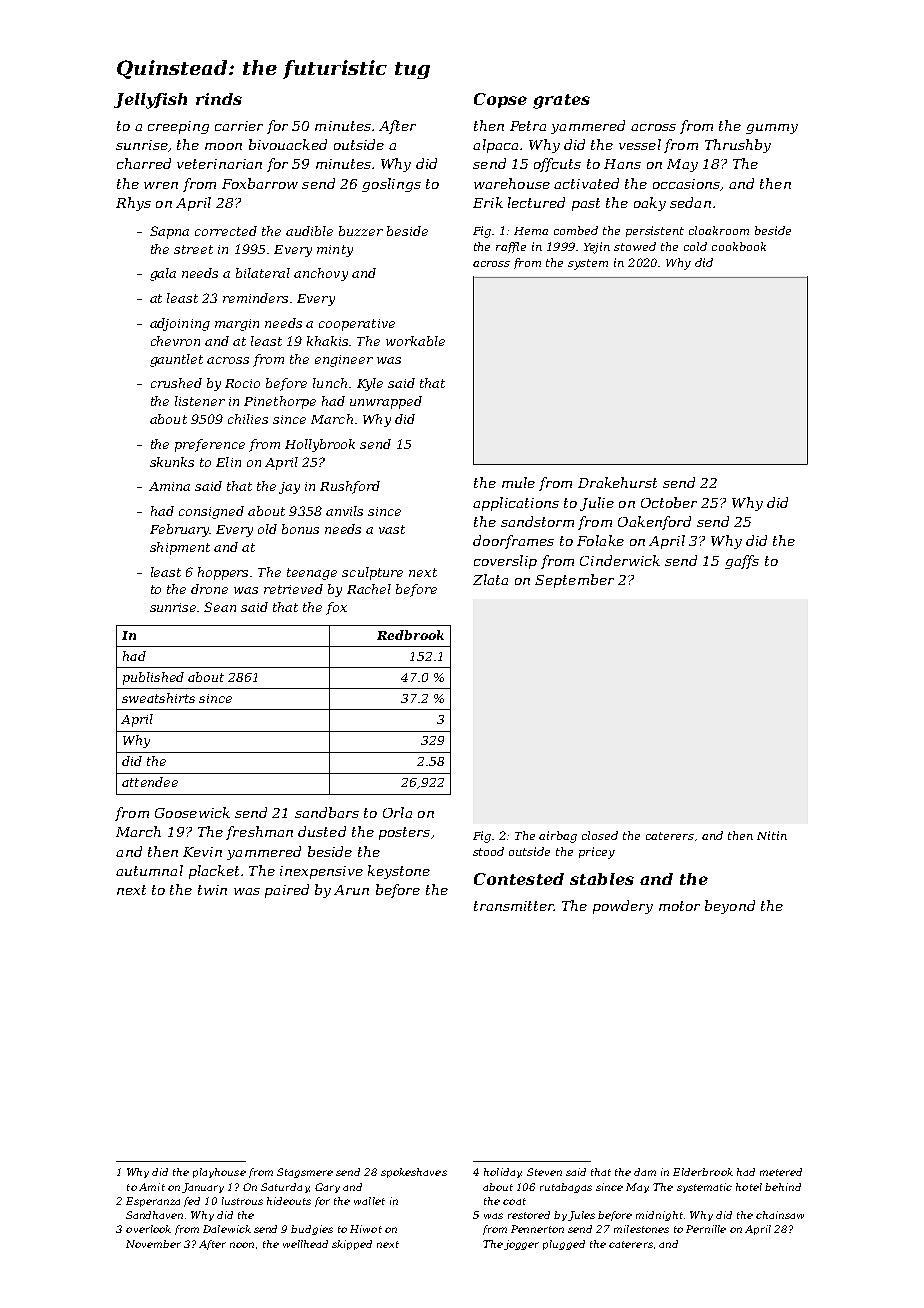 The image size is (924, 1308). I want to click on past, so click(586, 204).
